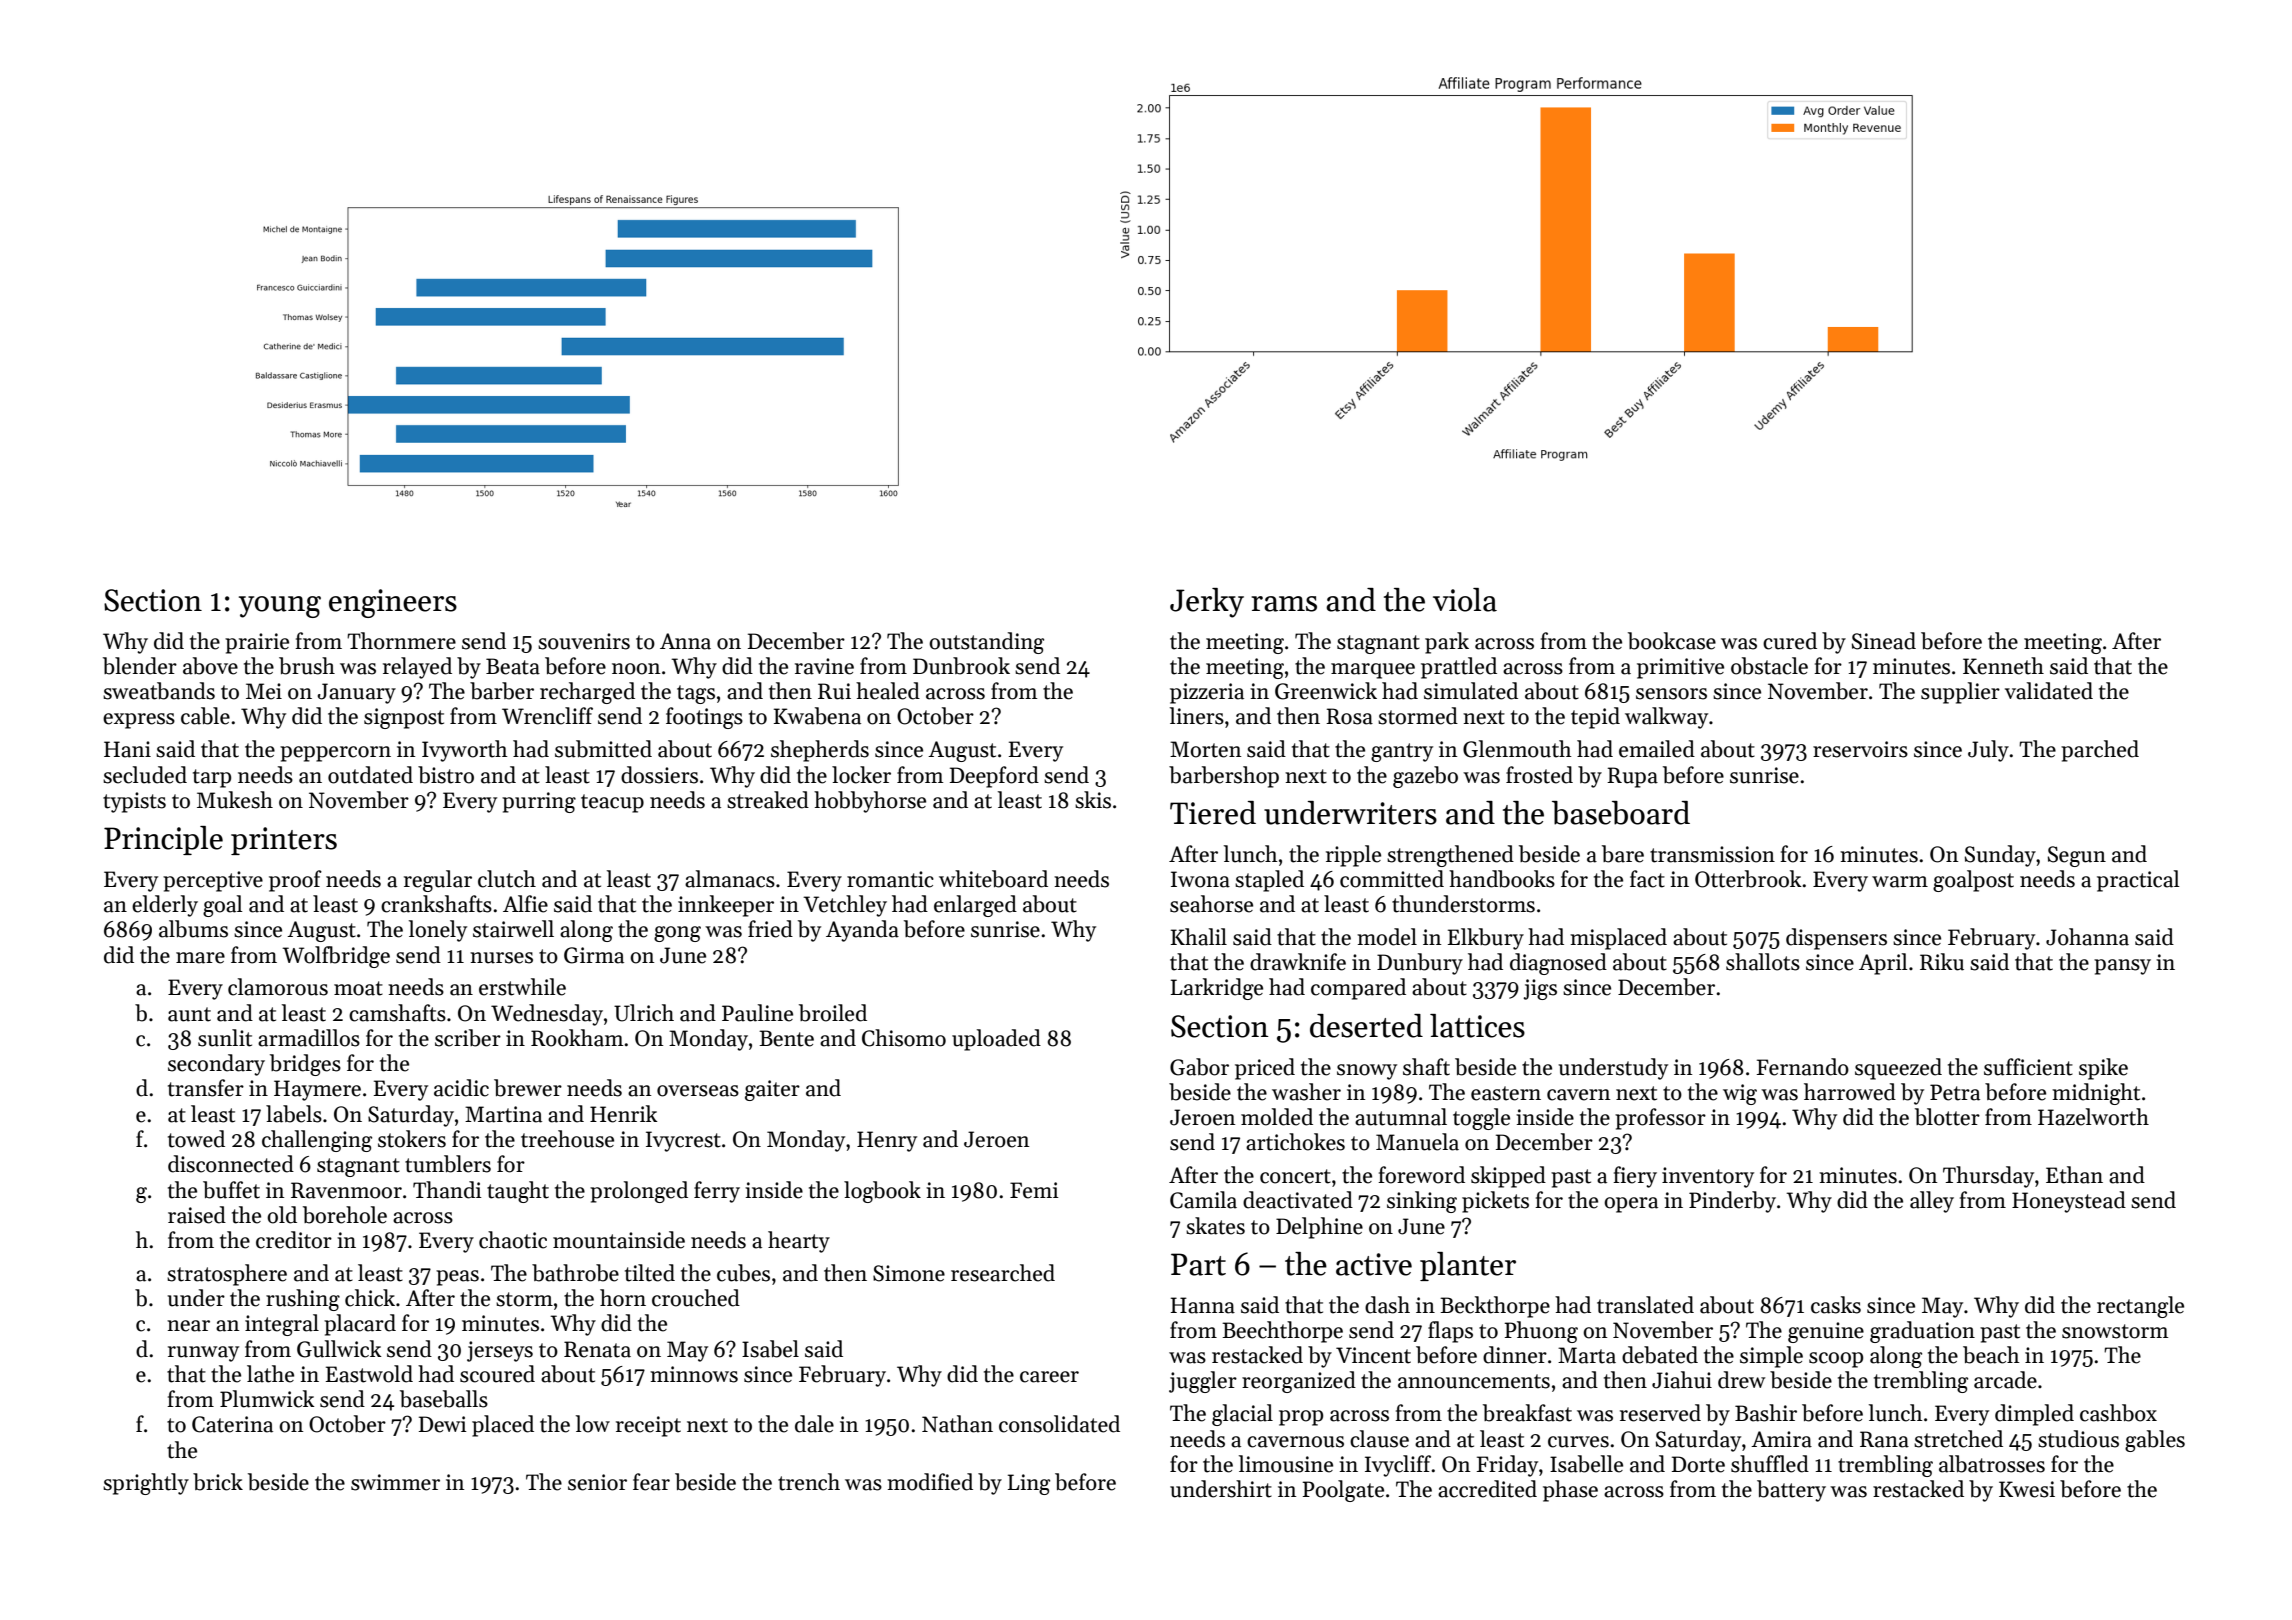 Image resolution: width=2292 pixels, height=1620 pixels. What do you see at coordinates (218, 1482) in the screenshot?
I see `brick` at bounding box center [218, 1482].
